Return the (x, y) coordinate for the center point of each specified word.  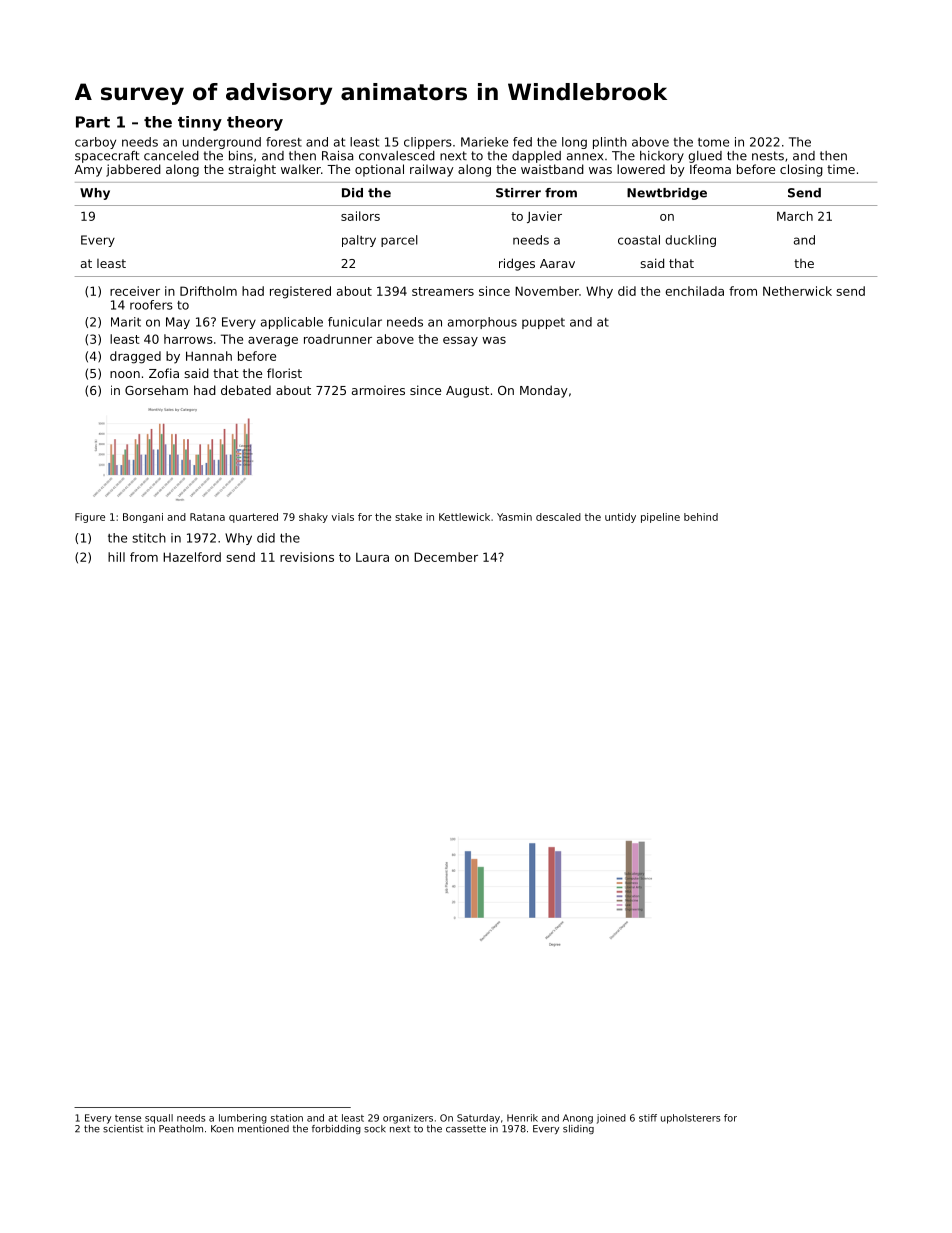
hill (116, 557)
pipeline (660, 518)
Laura (372, 557)
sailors (360, 216)
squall (159, 1119)
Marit (126, 322)
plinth (610, 143)
